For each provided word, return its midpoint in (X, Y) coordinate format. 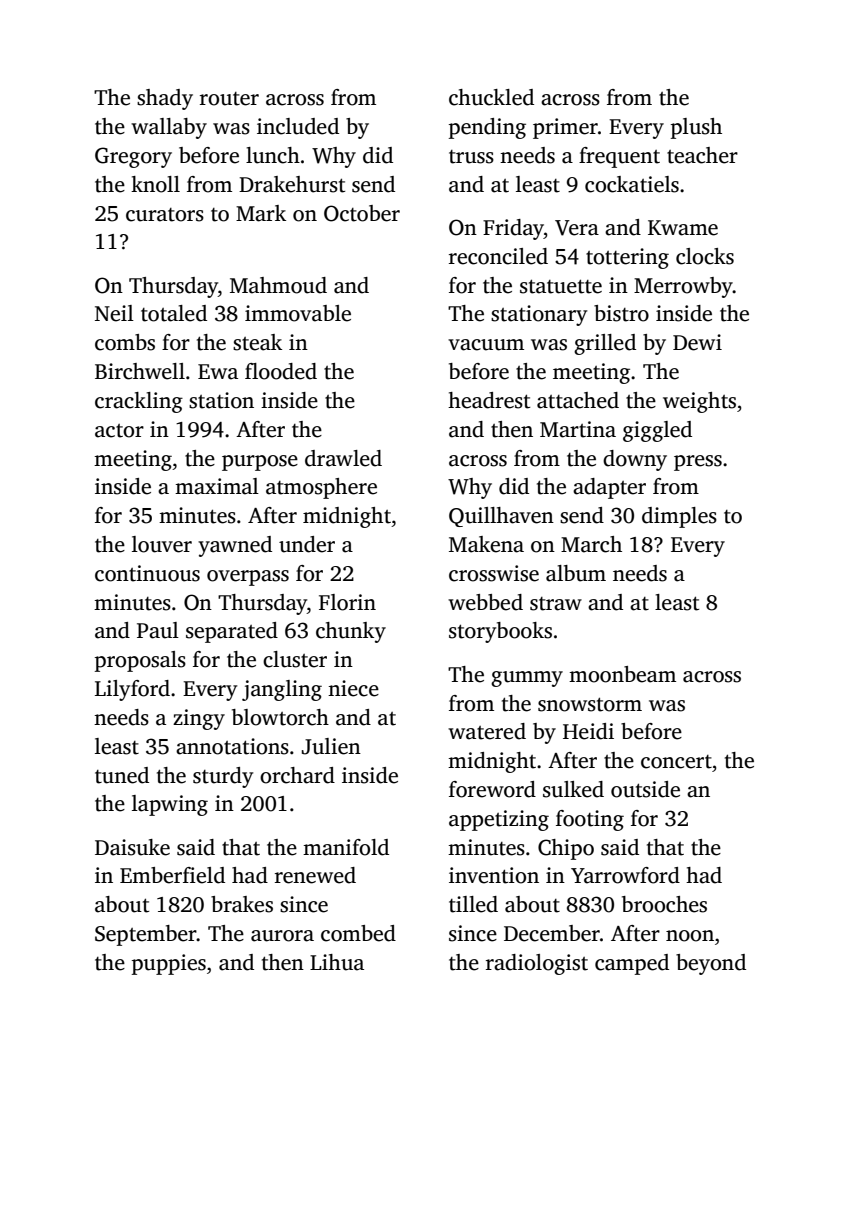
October (362, 213)
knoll (155, 184)
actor (119, 431)
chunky (351, 632)
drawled (343, 458)
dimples (679, 517)
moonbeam (622, 674)
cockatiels (632, 184)
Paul (158, 630)
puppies (169, 964)
